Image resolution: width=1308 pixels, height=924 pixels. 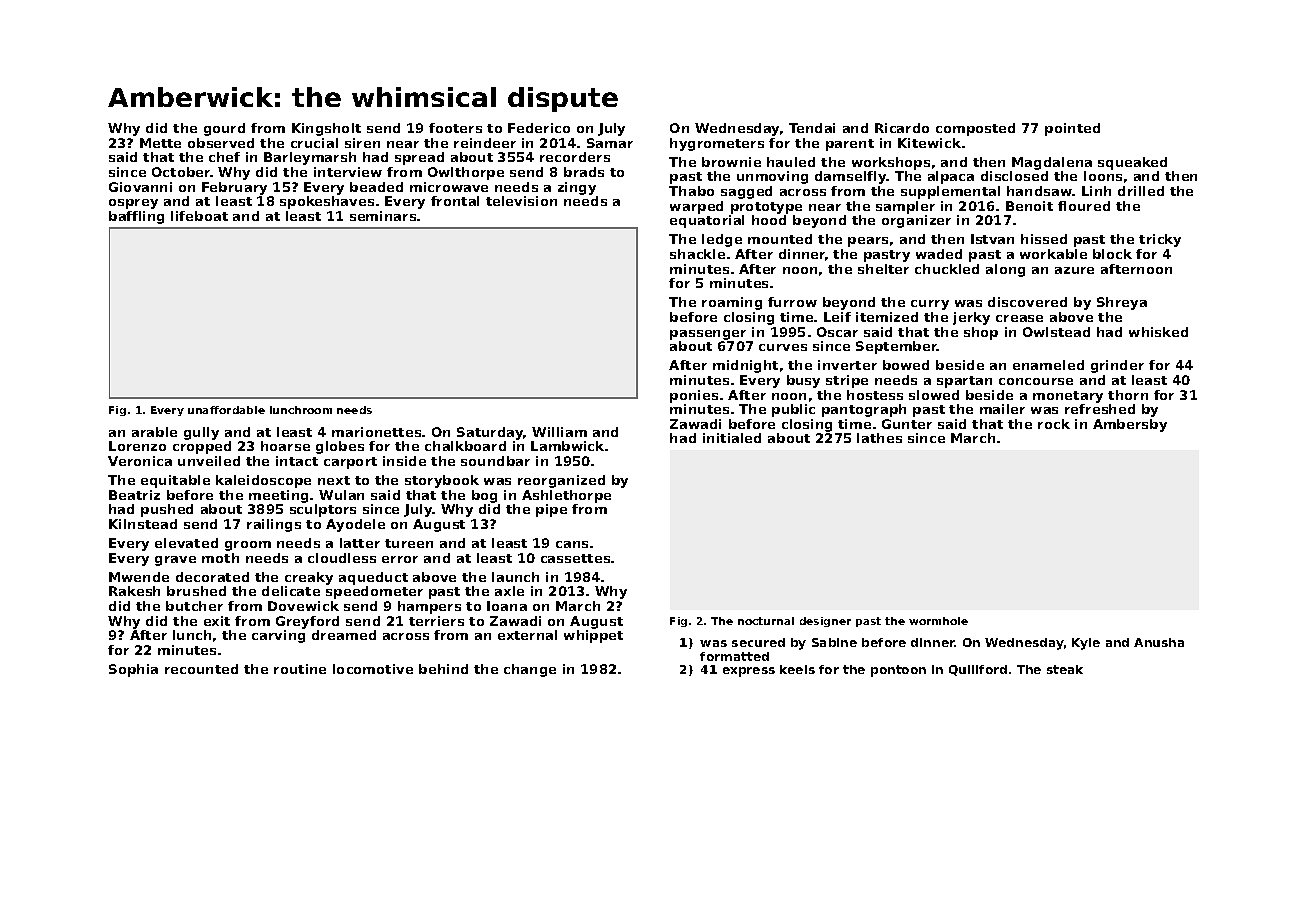 I want to click on unmoving, so click(x=772, y=177).
